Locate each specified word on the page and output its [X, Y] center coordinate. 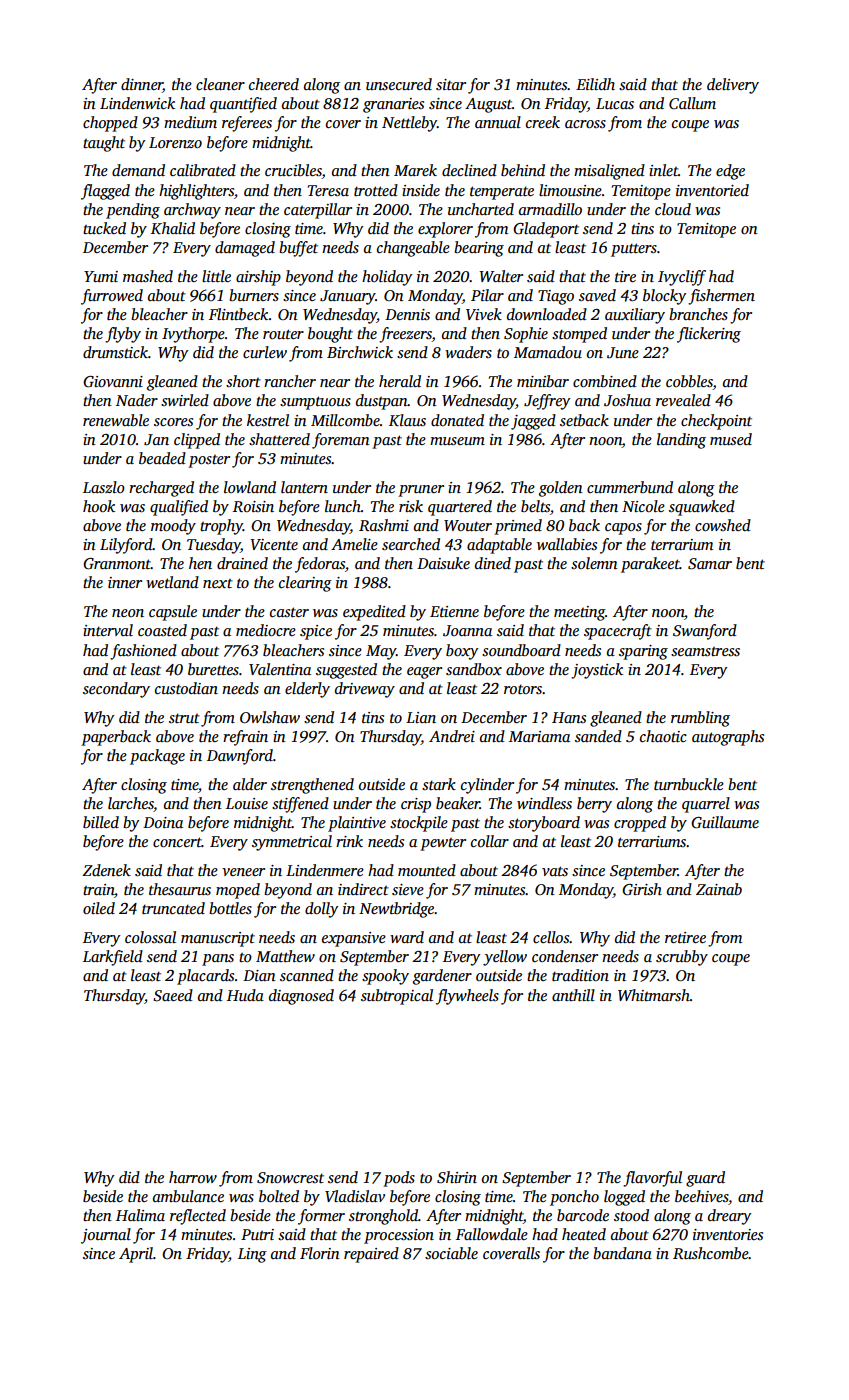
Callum [692, 103]
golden [561, 489]
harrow [193, 1177]
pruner [421, 491]
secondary [116, 690]
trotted [376, 190]
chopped [110, 124]
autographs [728, 738]
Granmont [117, 564]
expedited [374, 613]
